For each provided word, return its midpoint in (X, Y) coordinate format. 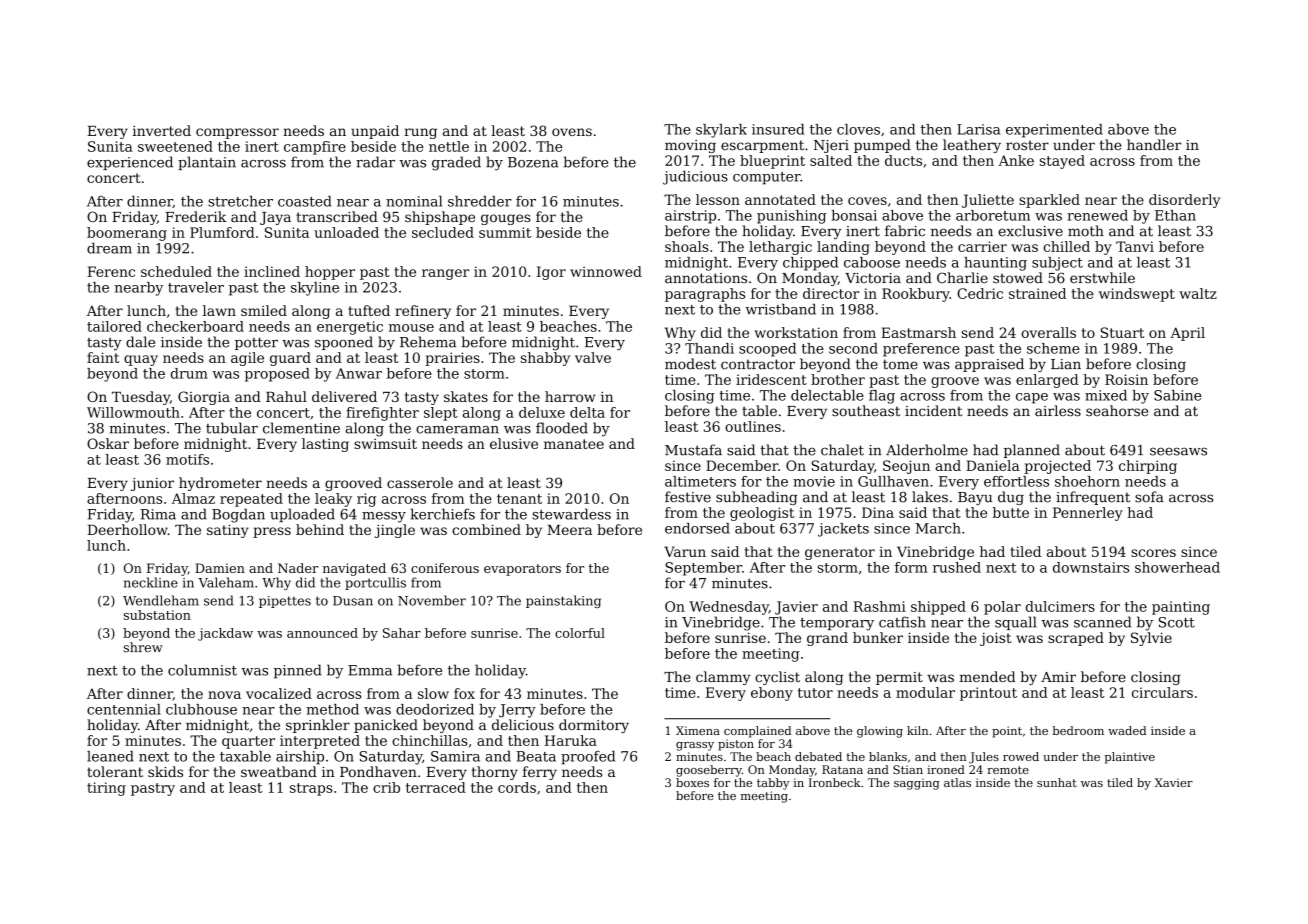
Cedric (980, 293)
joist (996, 639)
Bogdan (238, 515)
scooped (767, 350)
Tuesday (141, 398)
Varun (685, 551)
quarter (248, 742)
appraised (989, 365)
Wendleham (161, 600)
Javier (796, 608)
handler (1154, 145)
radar (375, 162)
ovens (572, 132)
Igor (551, 273)
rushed (957, 567)
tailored (114, 326)
